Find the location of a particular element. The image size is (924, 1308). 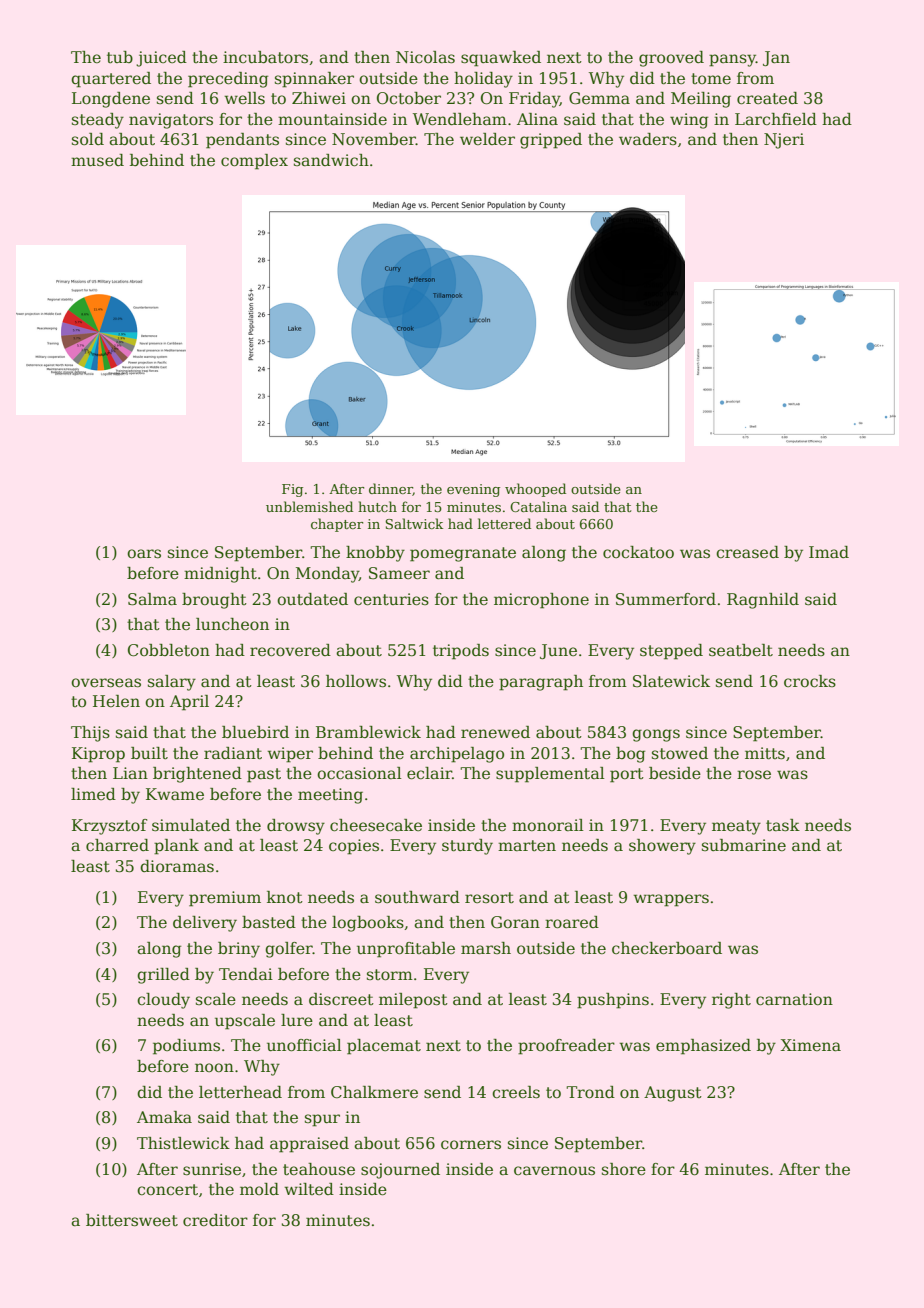

mold is located at coordinates (259, 1189).
